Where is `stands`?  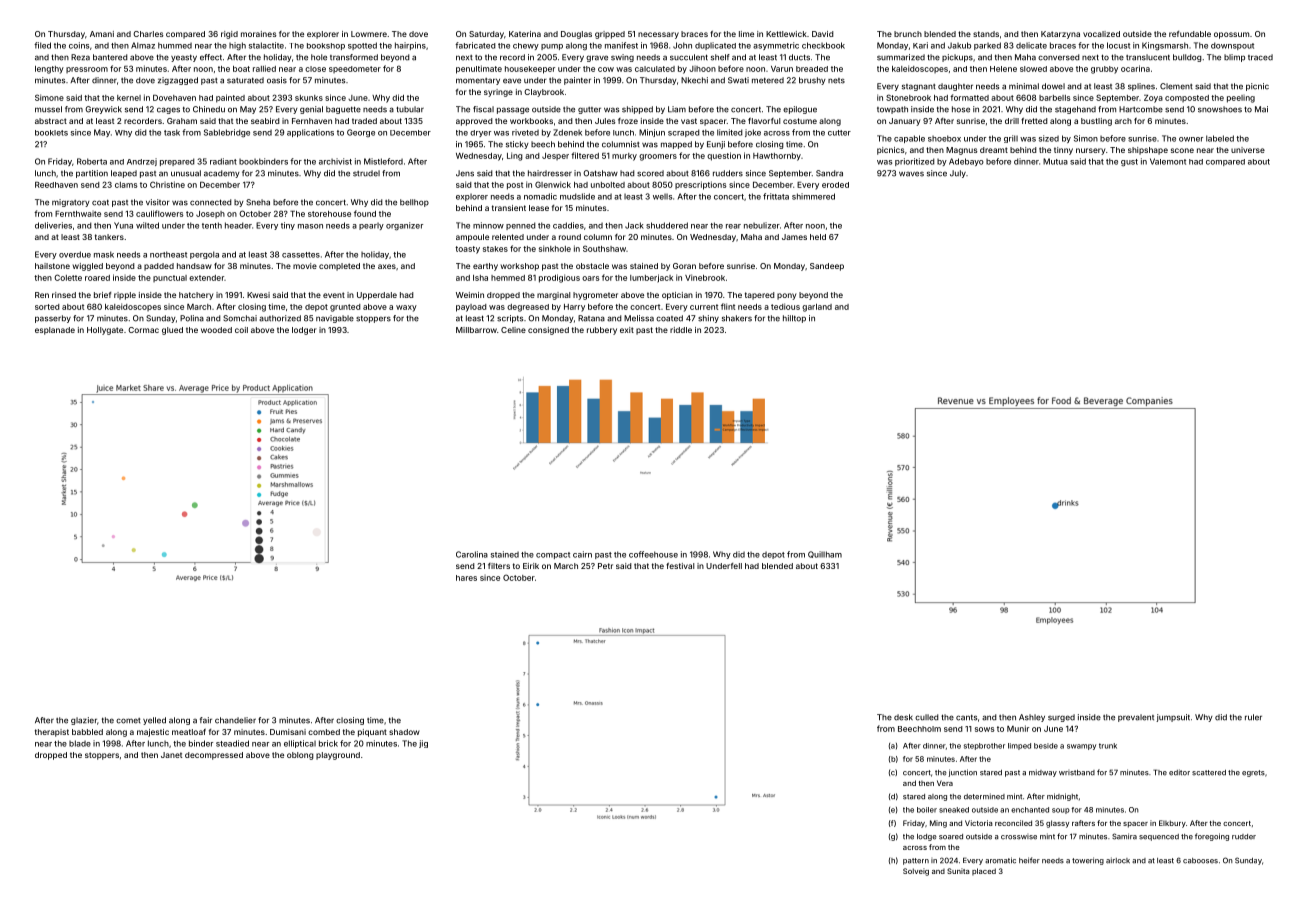
stands is located at coordinates (986, 34).
